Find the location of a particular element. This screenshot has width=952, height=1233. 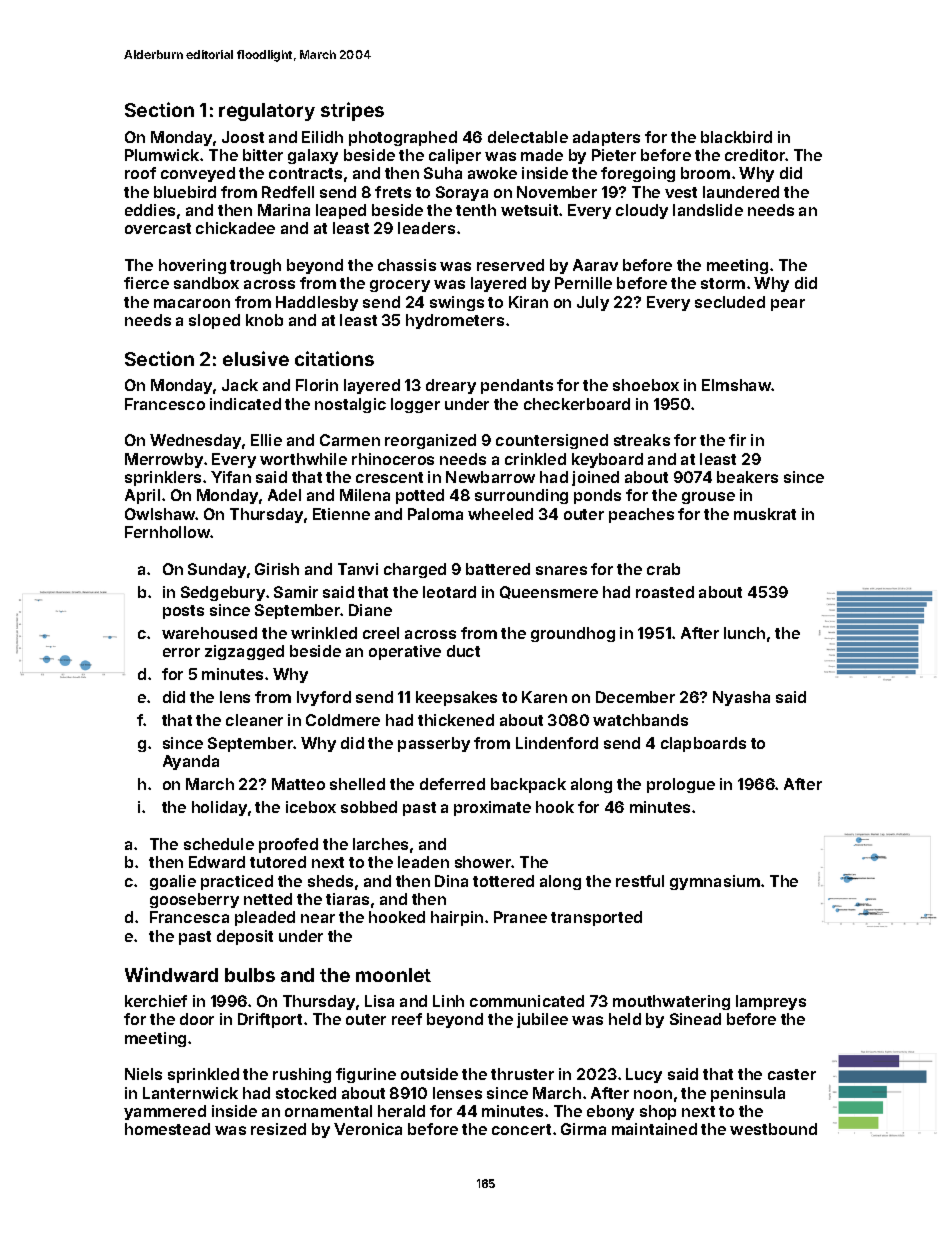

sloped is located at coordinates (214, 321).
